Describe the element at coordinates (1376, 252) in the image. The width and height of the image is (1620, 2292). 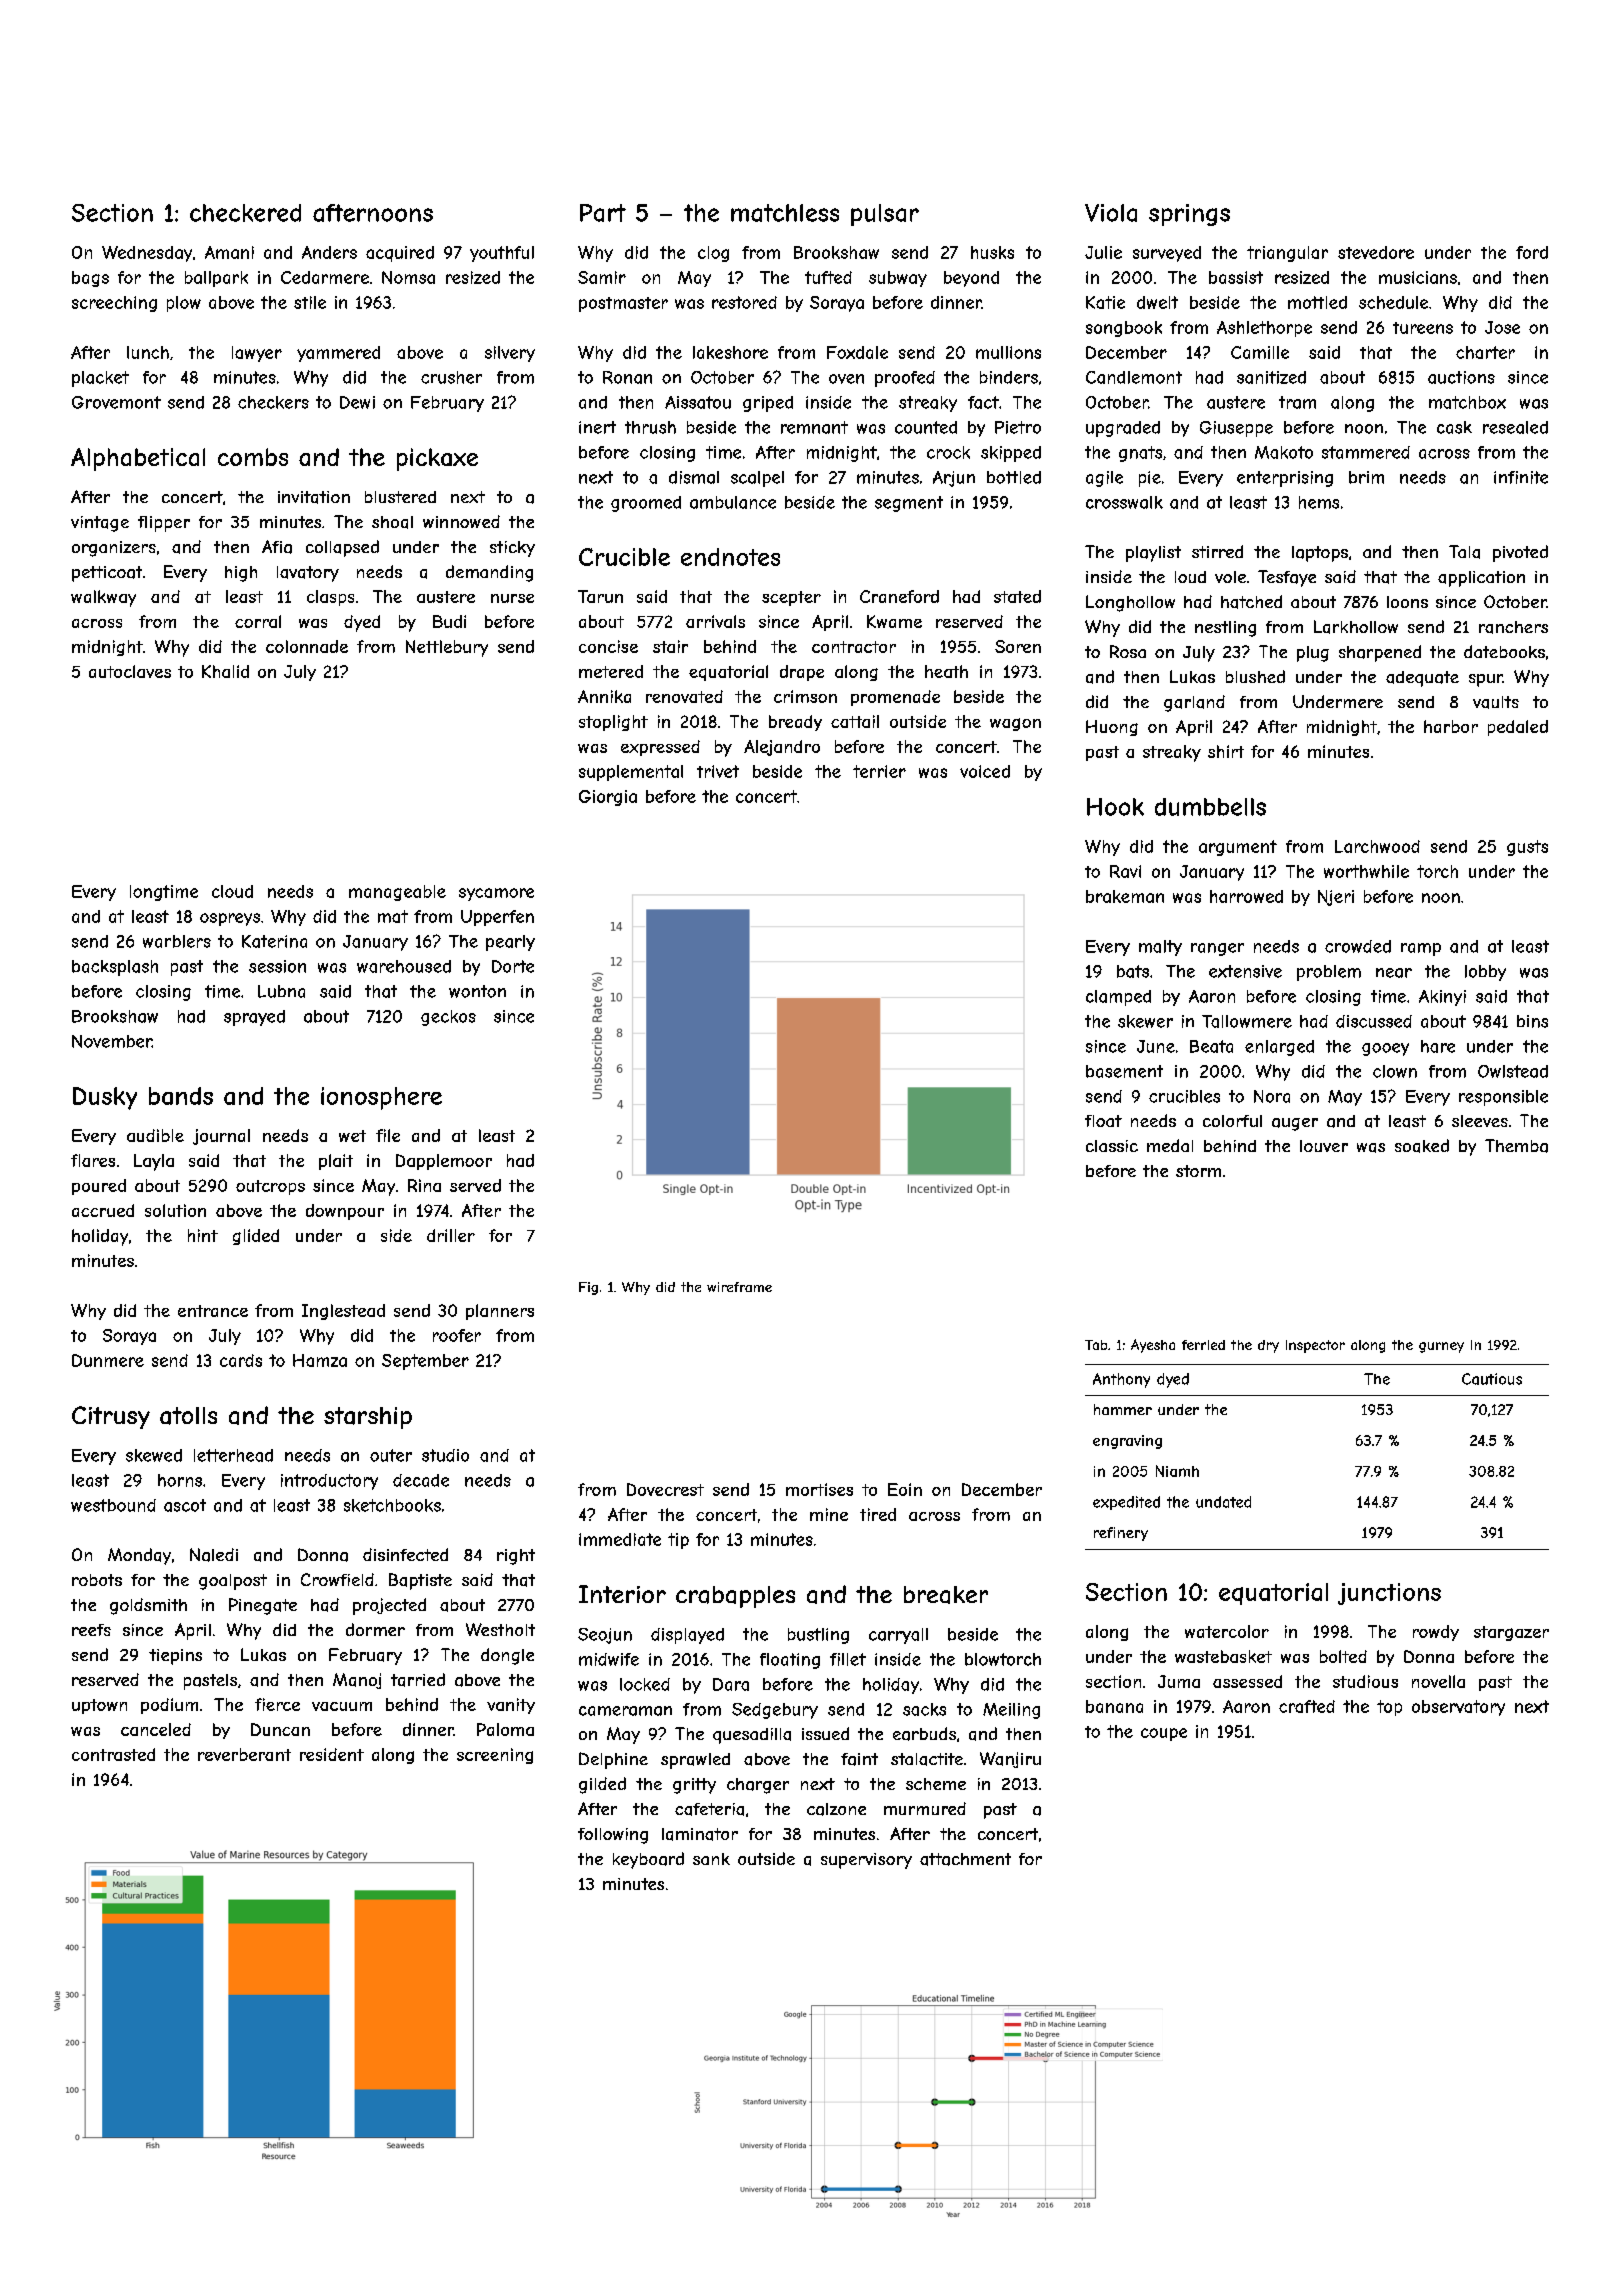
I see `stevedore` at that location.
